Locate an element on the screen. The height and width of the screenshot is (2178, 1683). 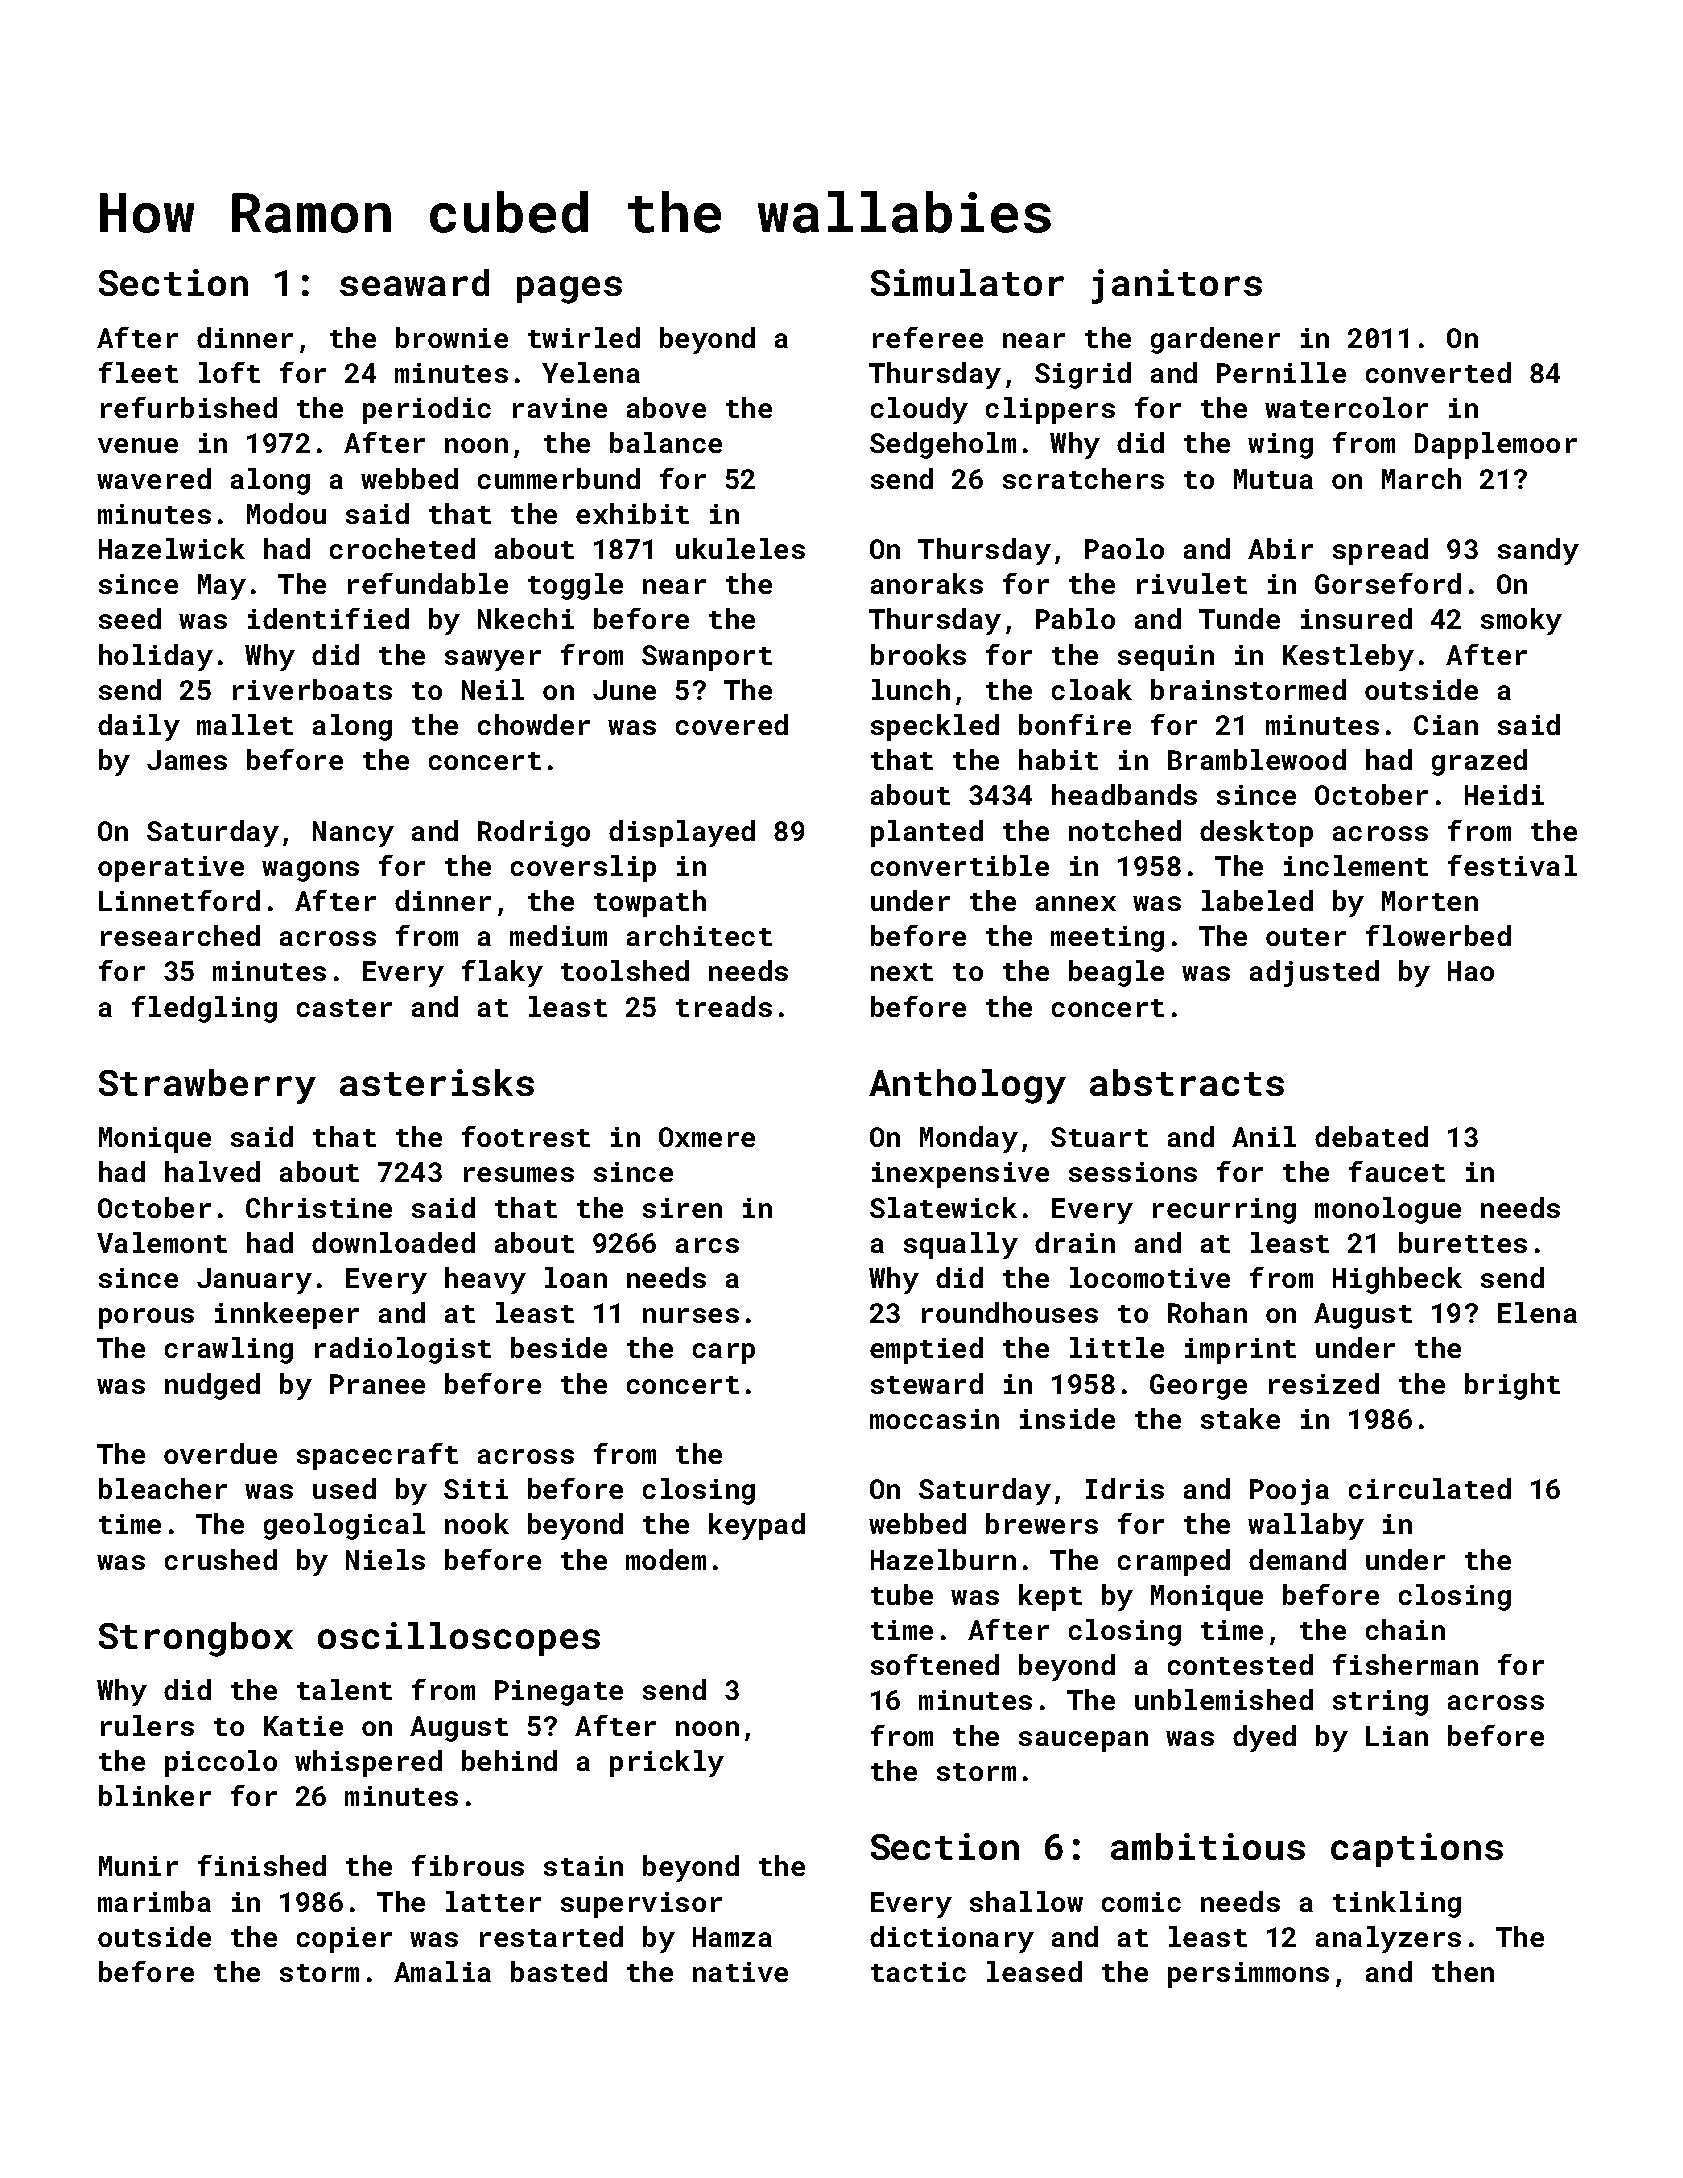
siren is located at coordinates (682, 1208).
